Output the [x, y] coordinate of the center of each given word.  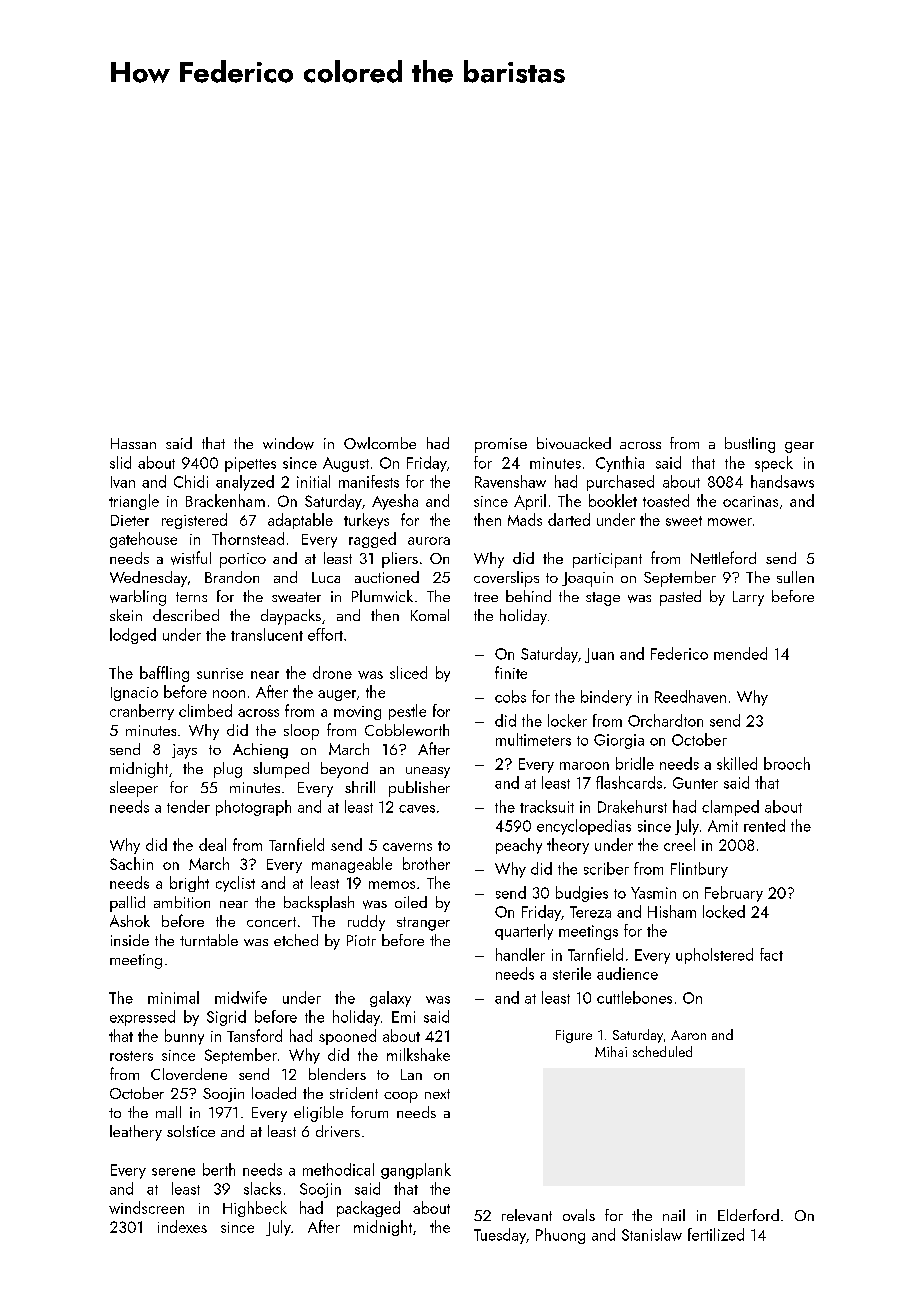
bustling [750, 445]
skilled [737, 763]
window [288, 443]
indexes [182, 1226]
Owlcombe [380, 443]
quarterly [524, 932]
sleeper [134, 789]
